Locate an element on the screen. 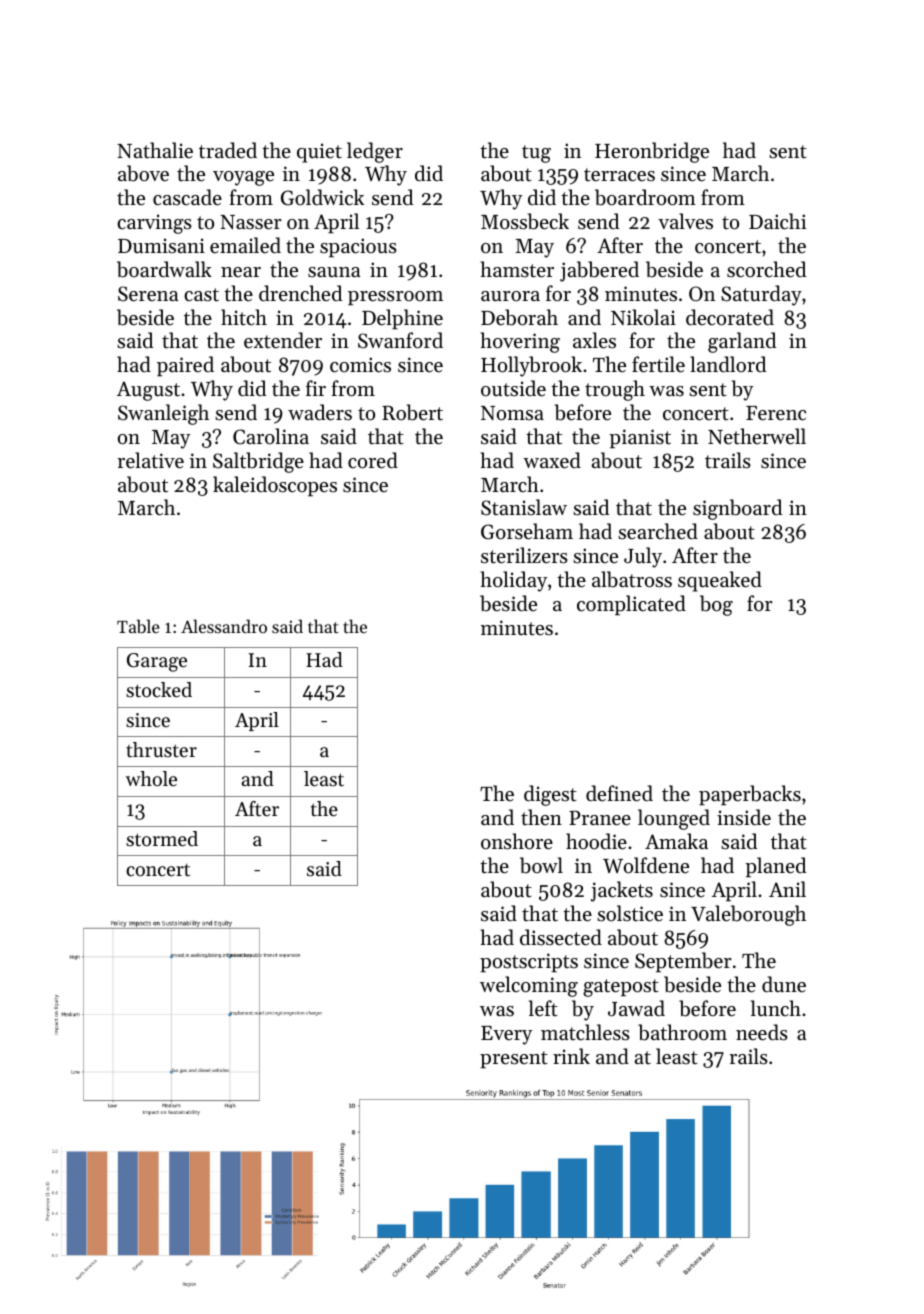 This screenshot has width=924, height=1314. postscripts is located at coordinates (529, 962).
